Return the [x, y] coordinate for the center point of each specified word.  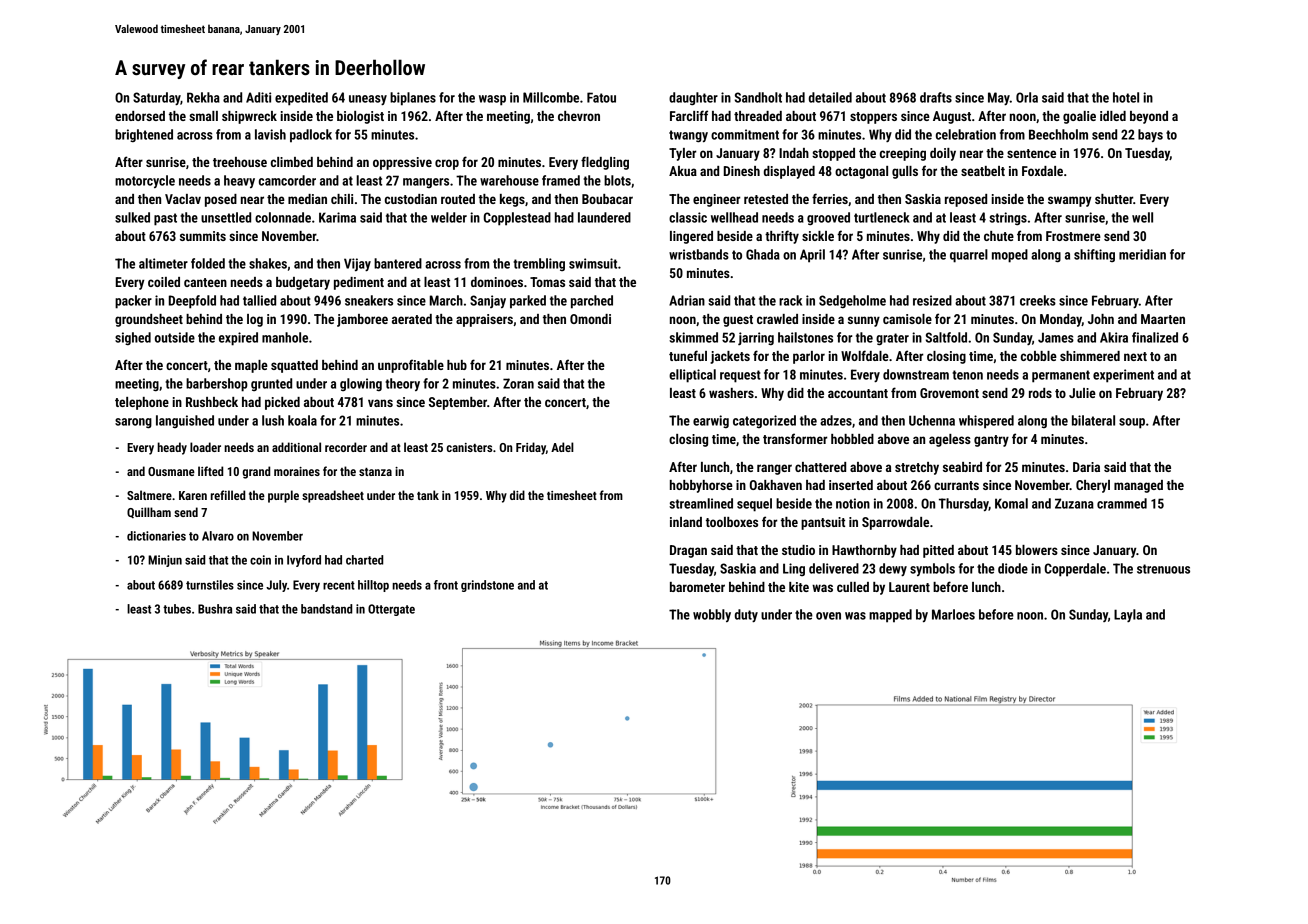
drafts [936, 97]
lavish [270, 134]
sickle [818, 236]
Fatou [601, 97]
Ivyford [304, 561]
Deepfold [192, 302]
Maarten [1163, 319]
